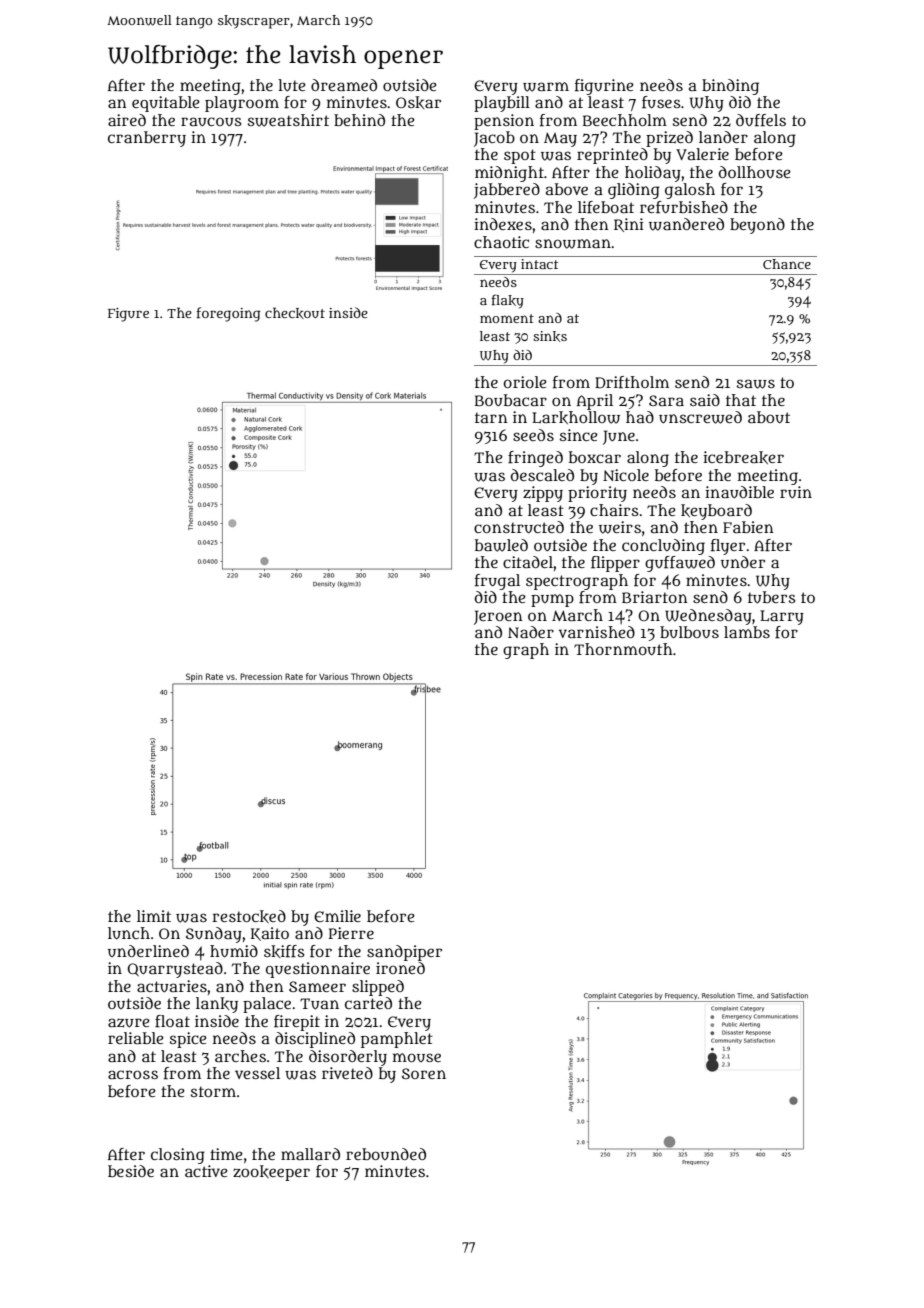 This screenshot has height=1308, width=924. I want to click on bulbous, so click(689, 632).
